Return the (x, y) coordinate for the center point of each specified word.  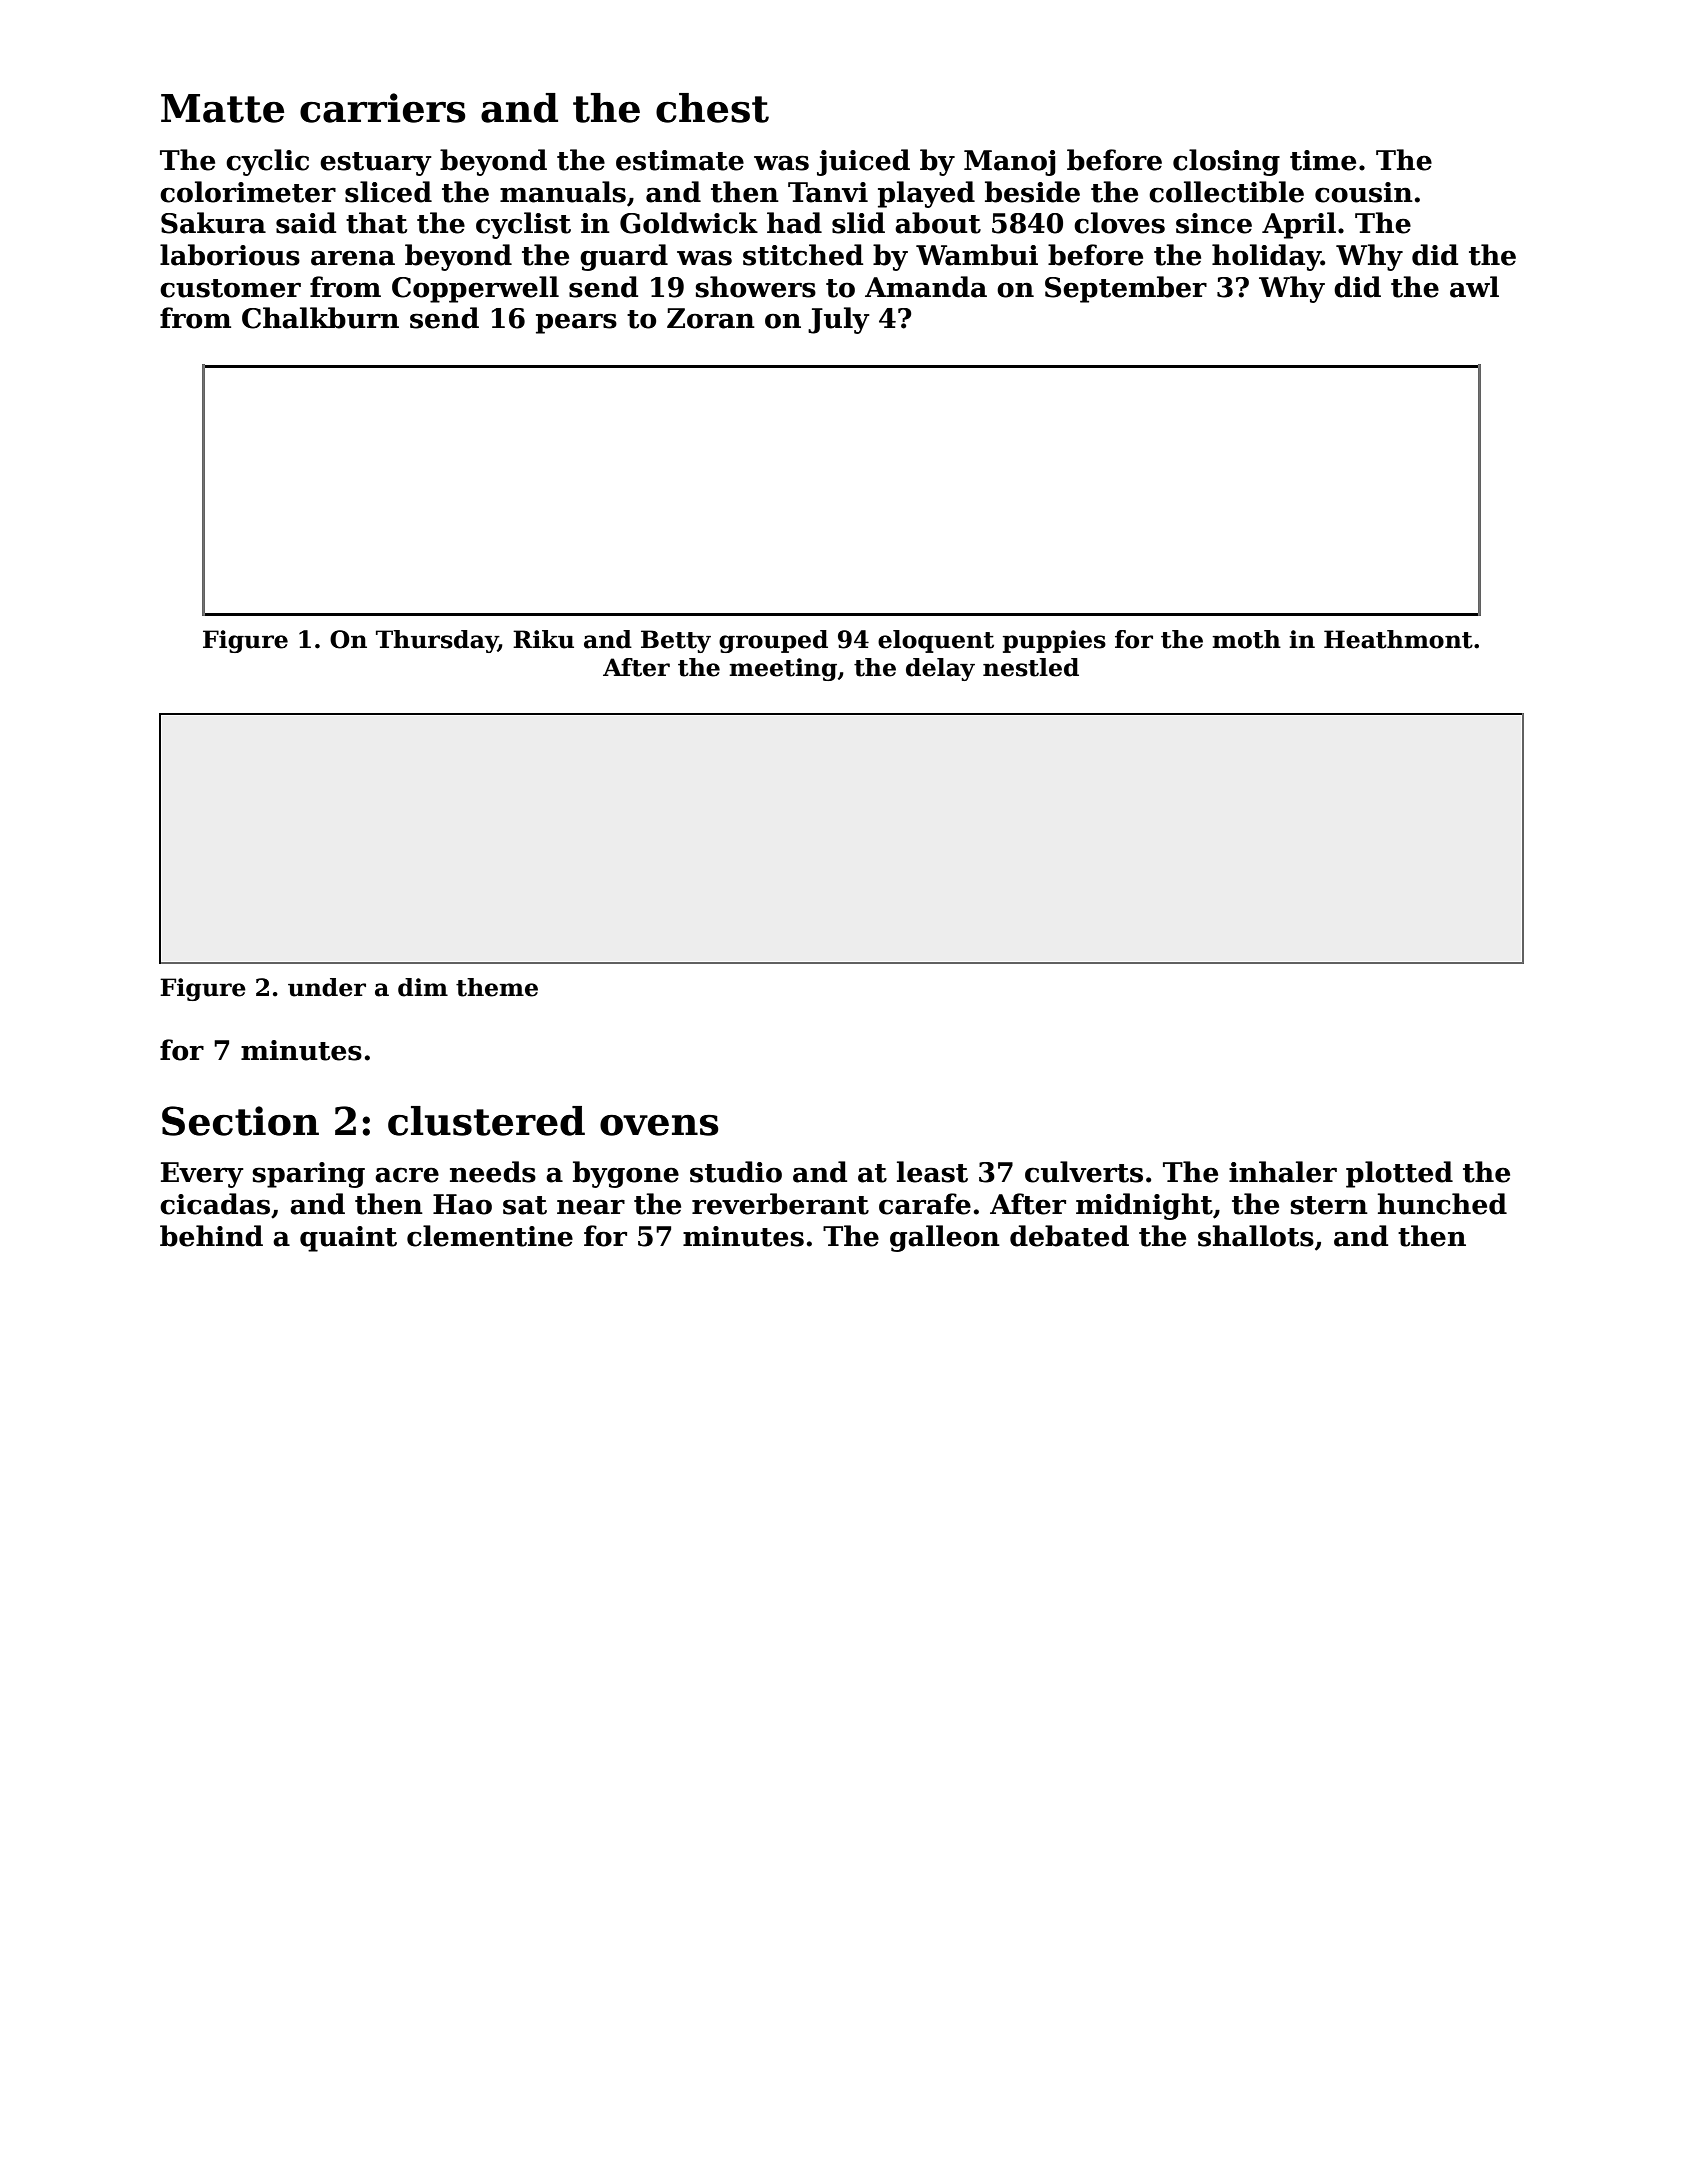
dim (423, 987)
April (1299, 225)
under (327, 987)
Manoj (1010, 163)
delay (940, 669)
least (932, 1172)
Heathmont (1398, 639)
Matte (222, 108)
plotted (1399, 1174)
